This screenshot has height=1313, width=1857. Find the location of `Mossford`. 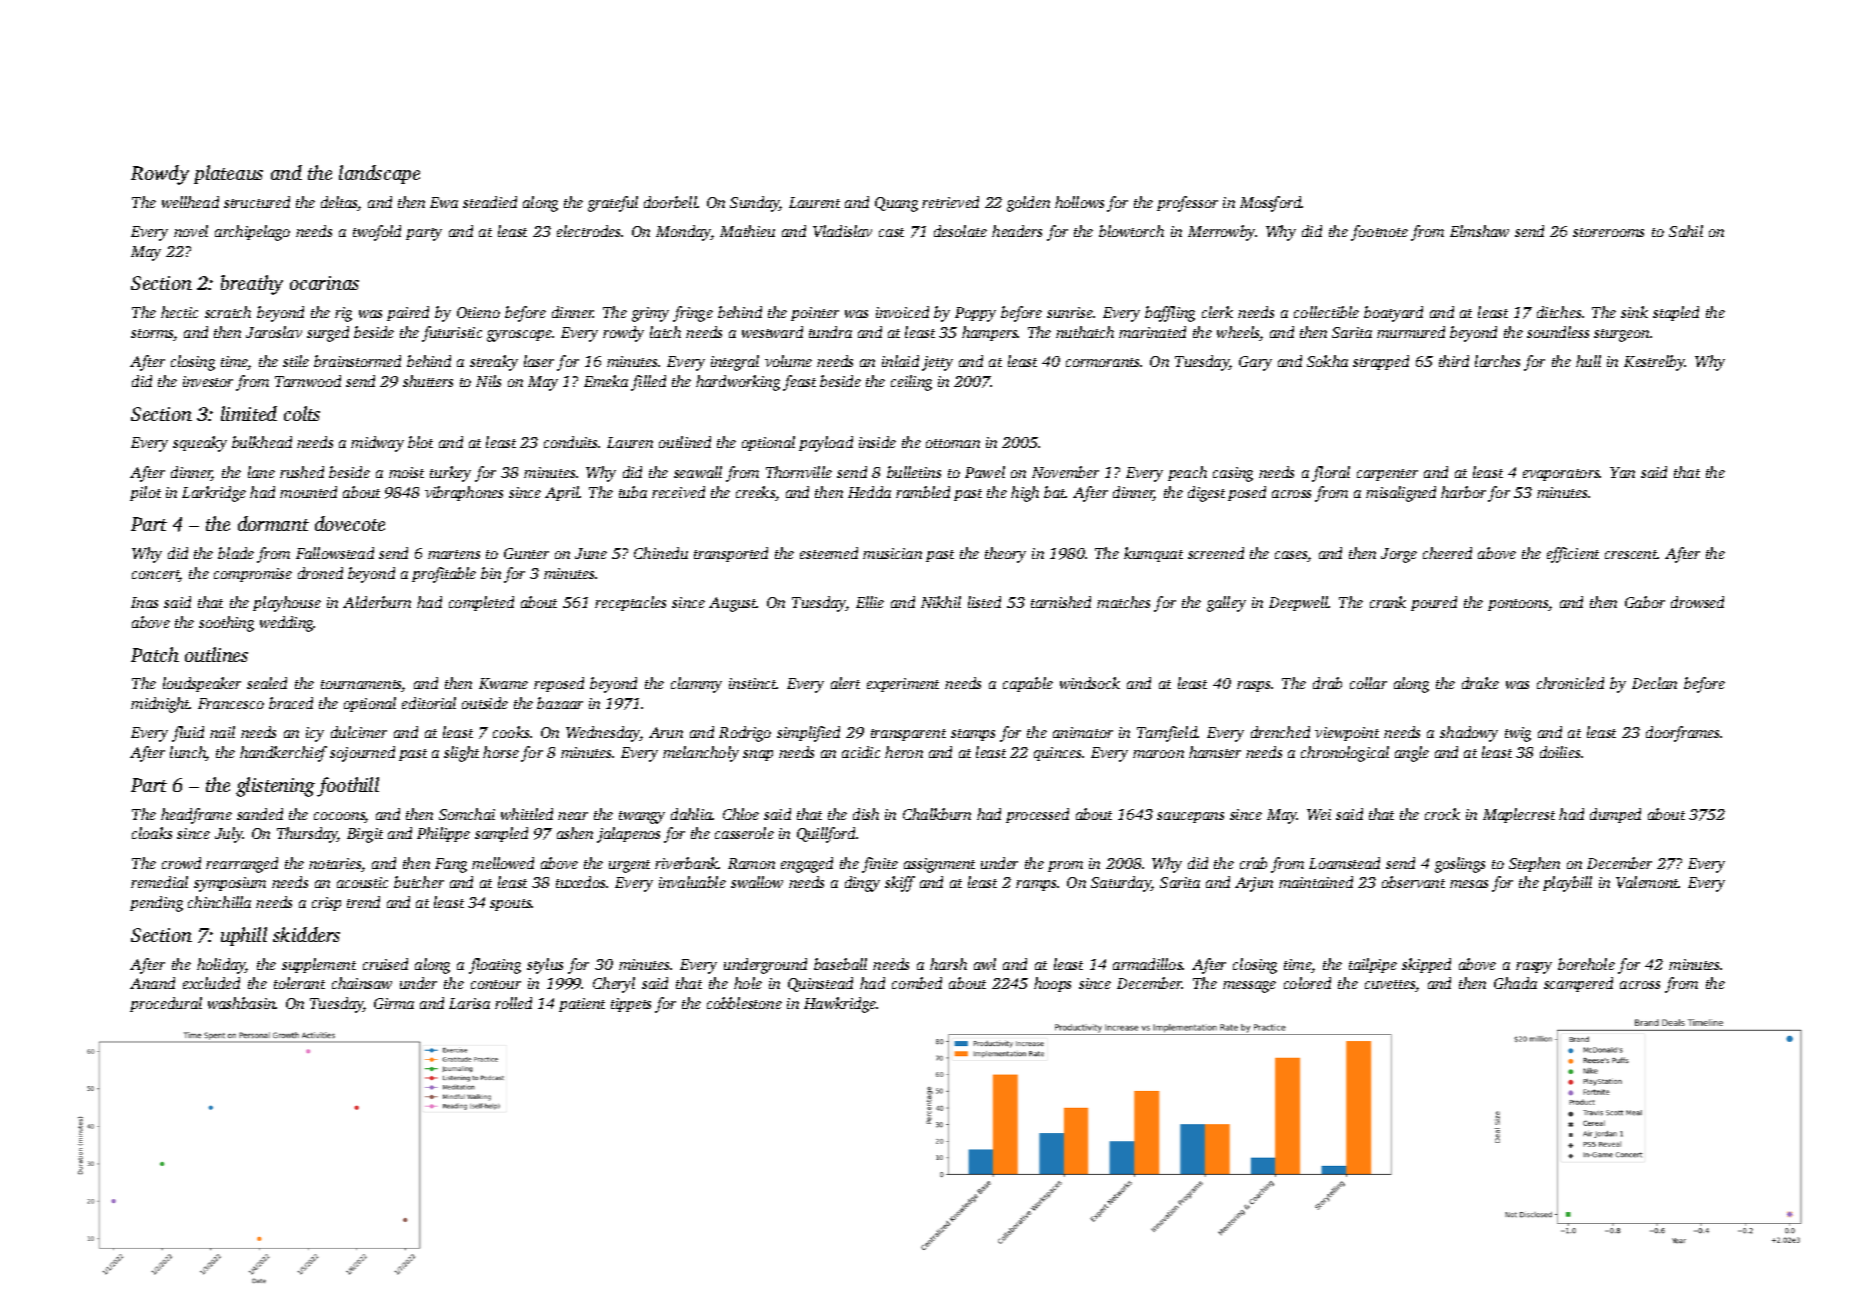

Mossford is located at coordinates (1271, 204).
